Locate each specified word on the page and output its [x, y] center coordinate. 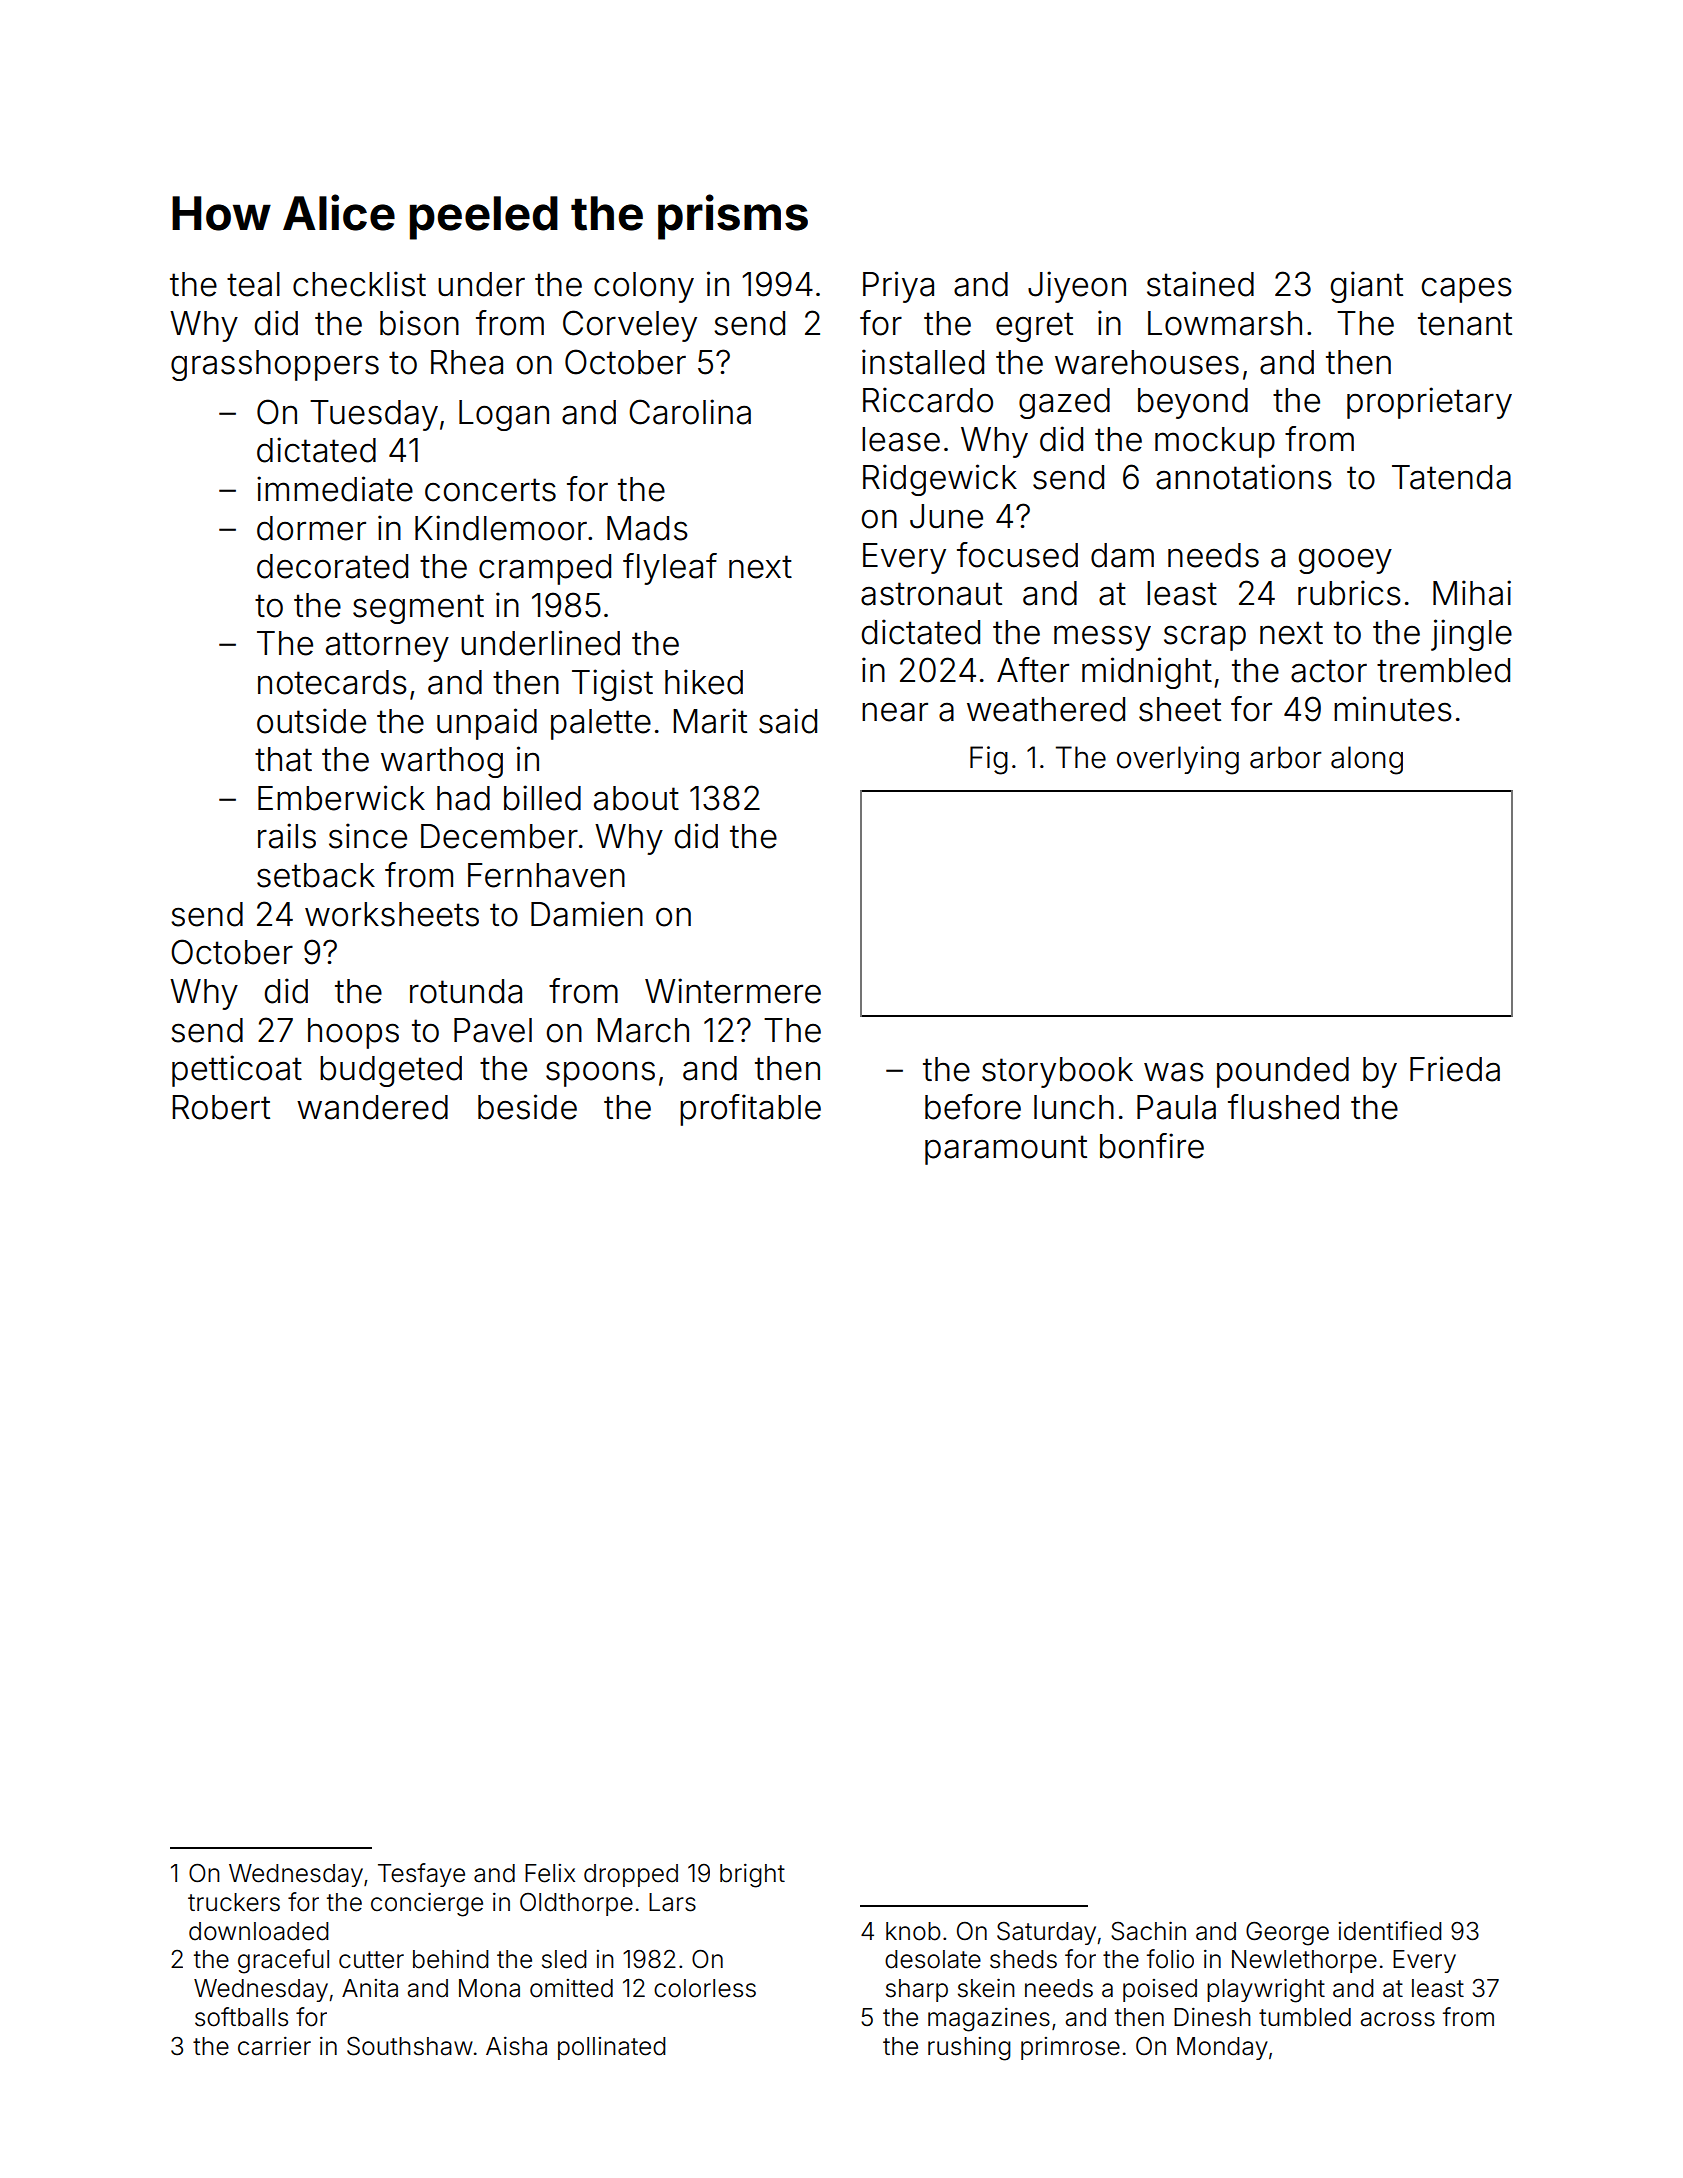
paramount [1006, 1150]
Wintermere [733, 991]
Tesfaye [421, 1875]
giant [1367, 287]
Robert [221, 1107]
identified [1390, 1931]
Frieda [1455, 1069]
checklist [359, 284]
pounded [1283, 1072]
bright [752, 1876]
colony [644, 287]
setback [316, 875]
